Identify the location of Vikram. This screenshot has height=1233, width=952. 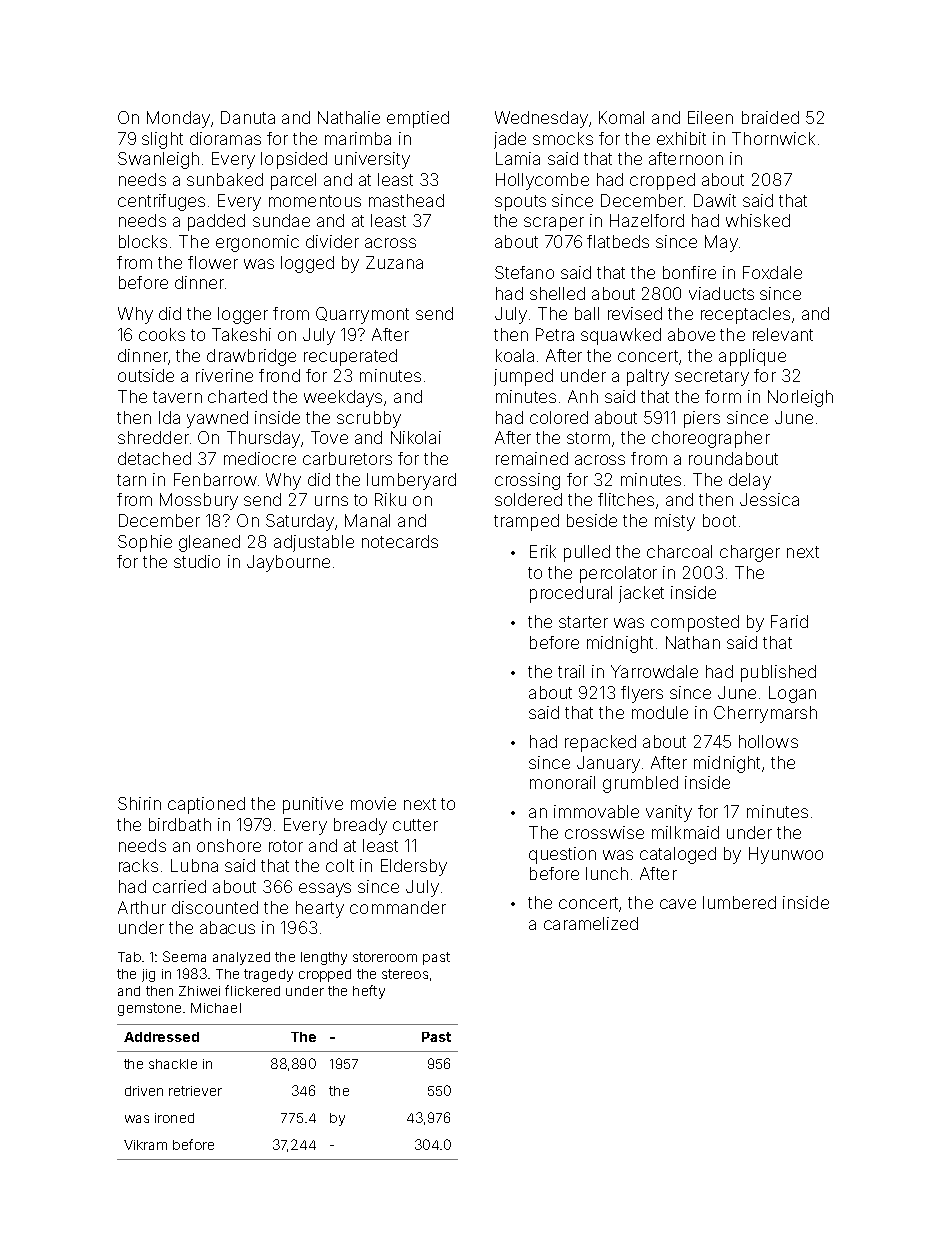
(145, 1145).
